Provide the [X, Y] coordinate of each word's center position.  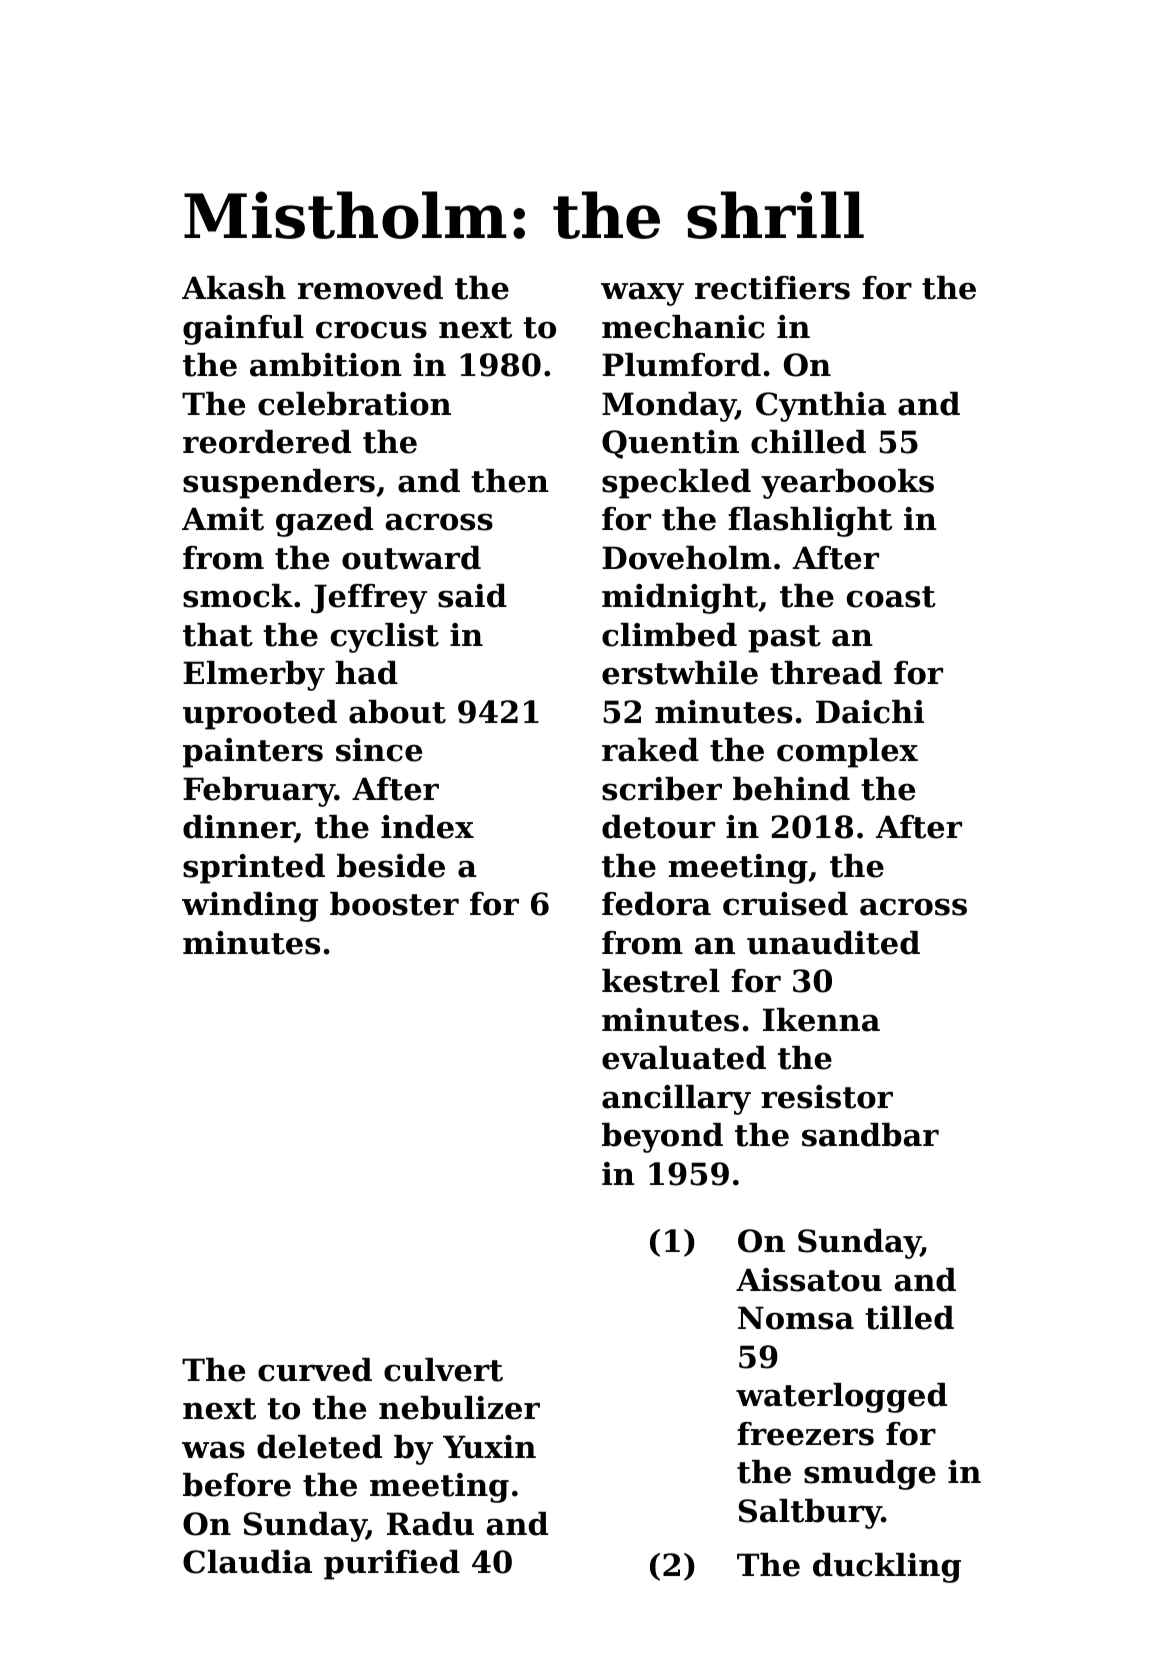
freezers [805, 1434]
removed [370, 288]
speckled [676, 484]
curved [315, 1370]
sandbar [870, 1135]
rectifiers [772, 288]
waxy [642, 294]
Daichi [870, 712]
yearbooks [847, 484]
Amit [223, 519]
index [427, 827]
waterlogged [841, 1398]
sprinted [254, 869]
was [213, 1450]
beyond [662, 1138]
